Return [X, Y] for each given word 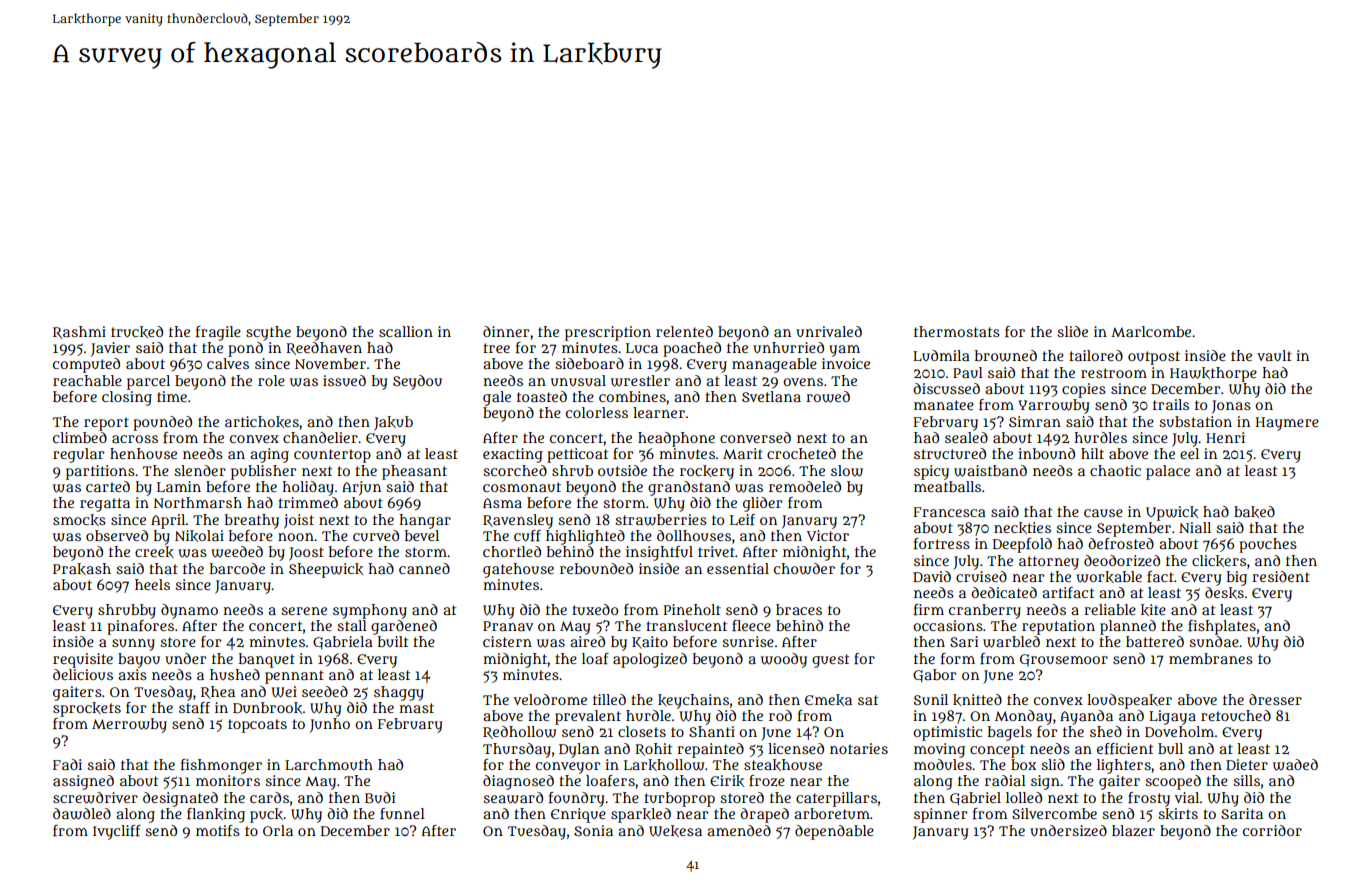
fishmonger [221, 766]
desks [1224, 593]
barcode [237, 568]
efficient [1125, 748]
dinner [506, 331]
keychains [693, 701]
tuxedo [595, 609]
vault [1274, 355]
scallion [406, 331]
